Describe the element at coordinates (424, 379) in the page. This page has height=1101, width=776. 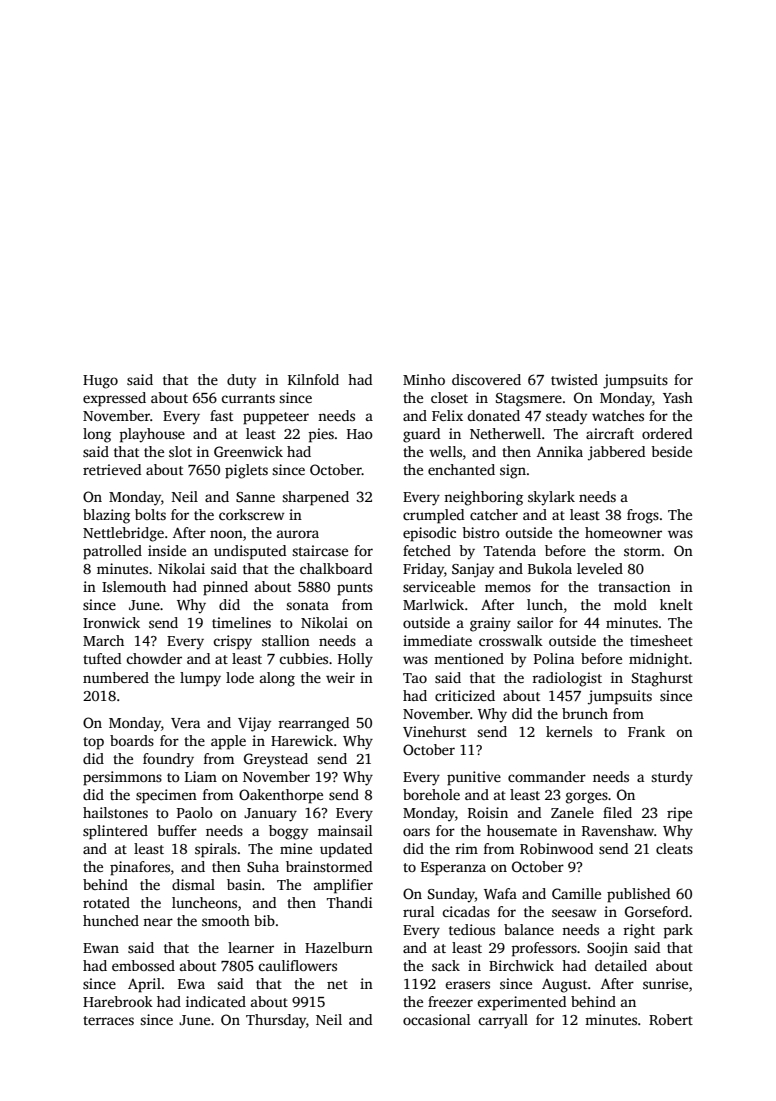
I see `Minho` at that location.
